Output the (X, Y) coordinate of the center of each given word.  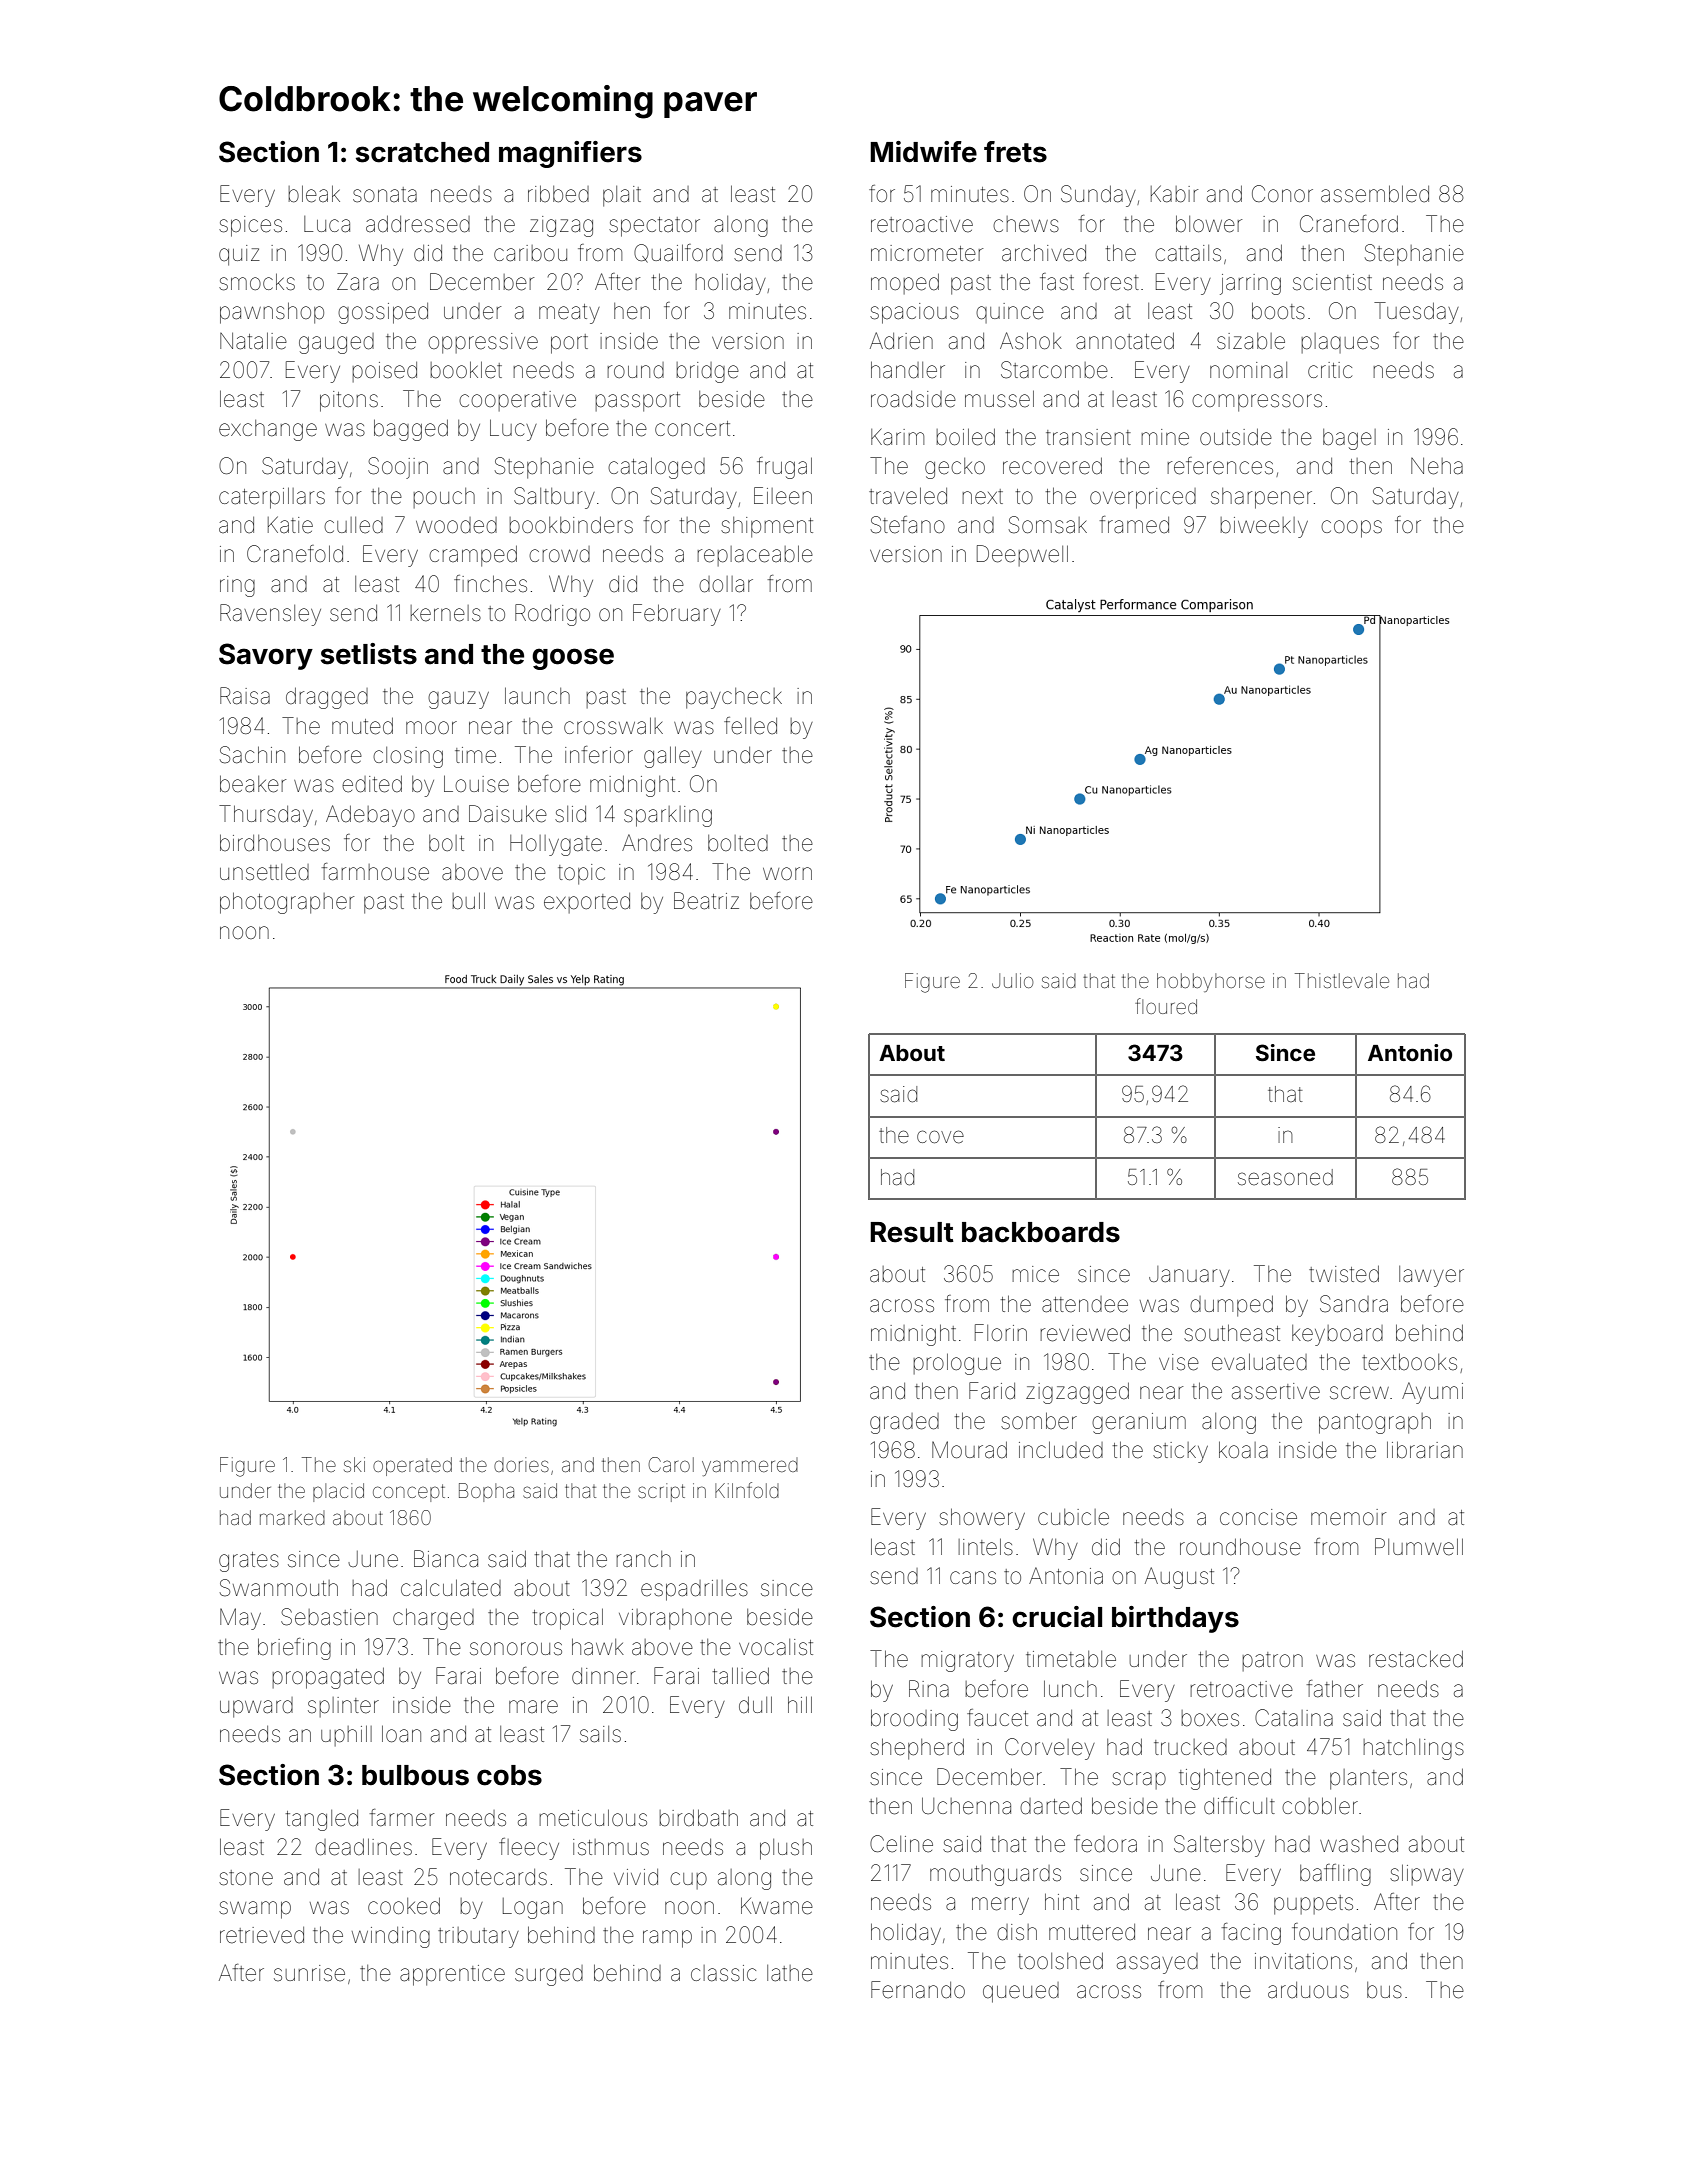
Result (912, 1232)
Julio (1012, 980)
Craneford (1349, 224)
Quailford (678, 253)
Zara (358, 282)
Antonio (1410, 1052)
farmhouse (375, 872)
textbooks (1409, 1362)
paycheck (734, 698)
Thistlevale (1342, 980)
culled (353, 525)
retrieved (262, 1935)
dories (521, 1464)
